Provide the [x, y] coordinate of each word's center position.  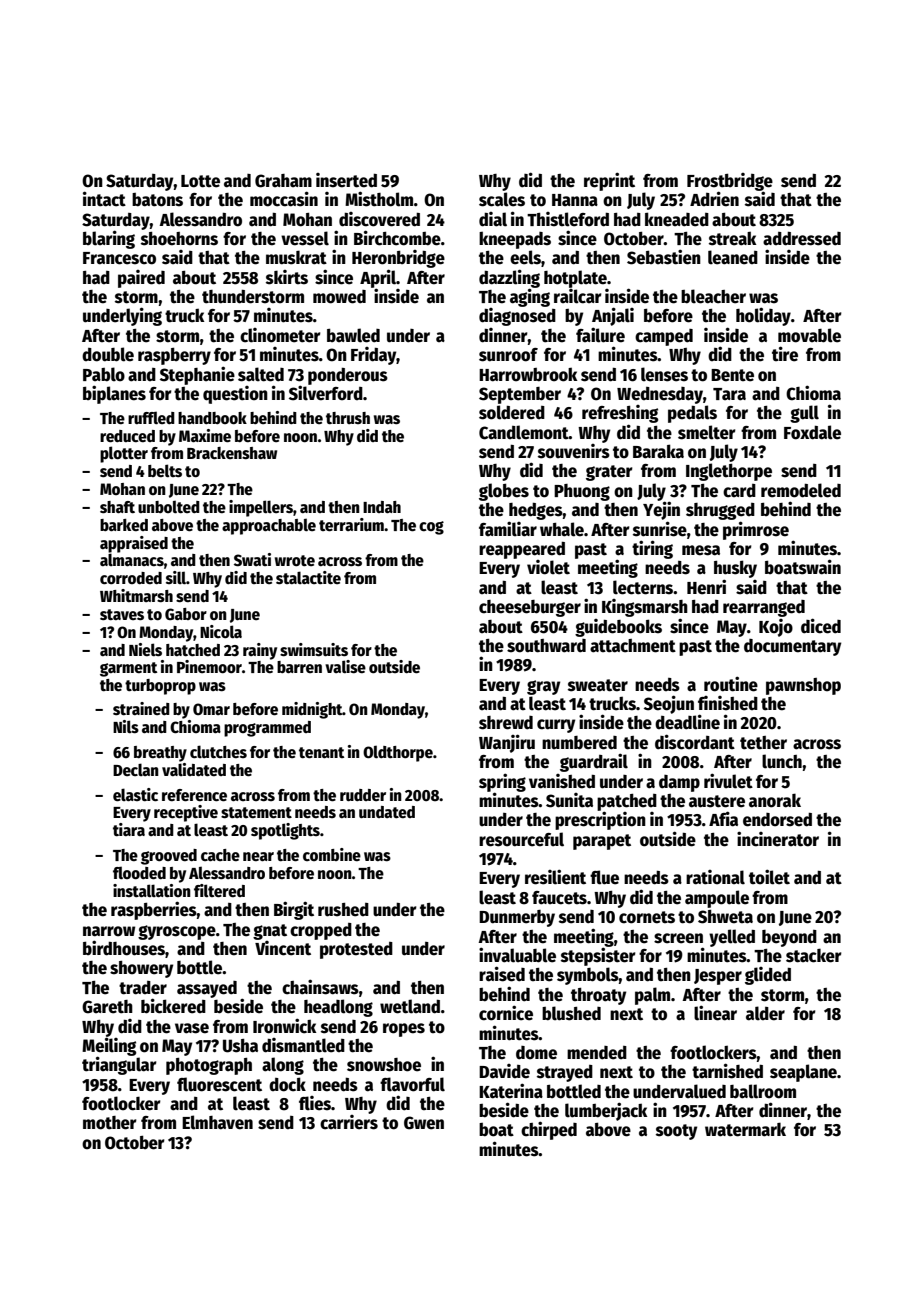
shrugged [720, 511]
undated [387, 812]
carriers [349, 1122]
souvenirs [574, 451]
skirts [287, 277]
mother [110, 1123]
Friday [374, 356]
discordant [695, 742]
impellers [261, 508]
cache [220, 855]
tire [785, 354]
